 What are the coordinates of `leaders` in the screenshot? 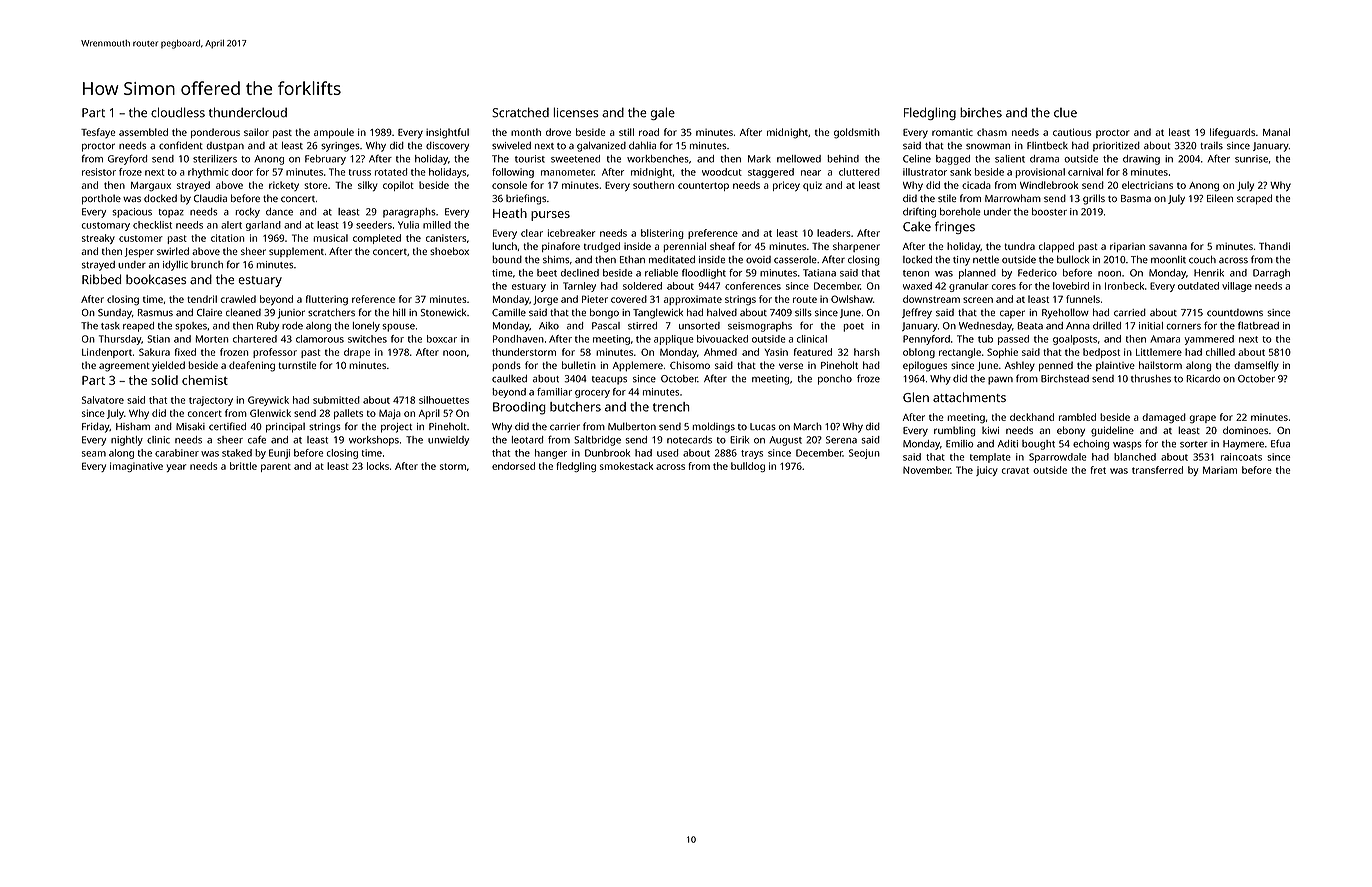 It's located at (834, 233).
